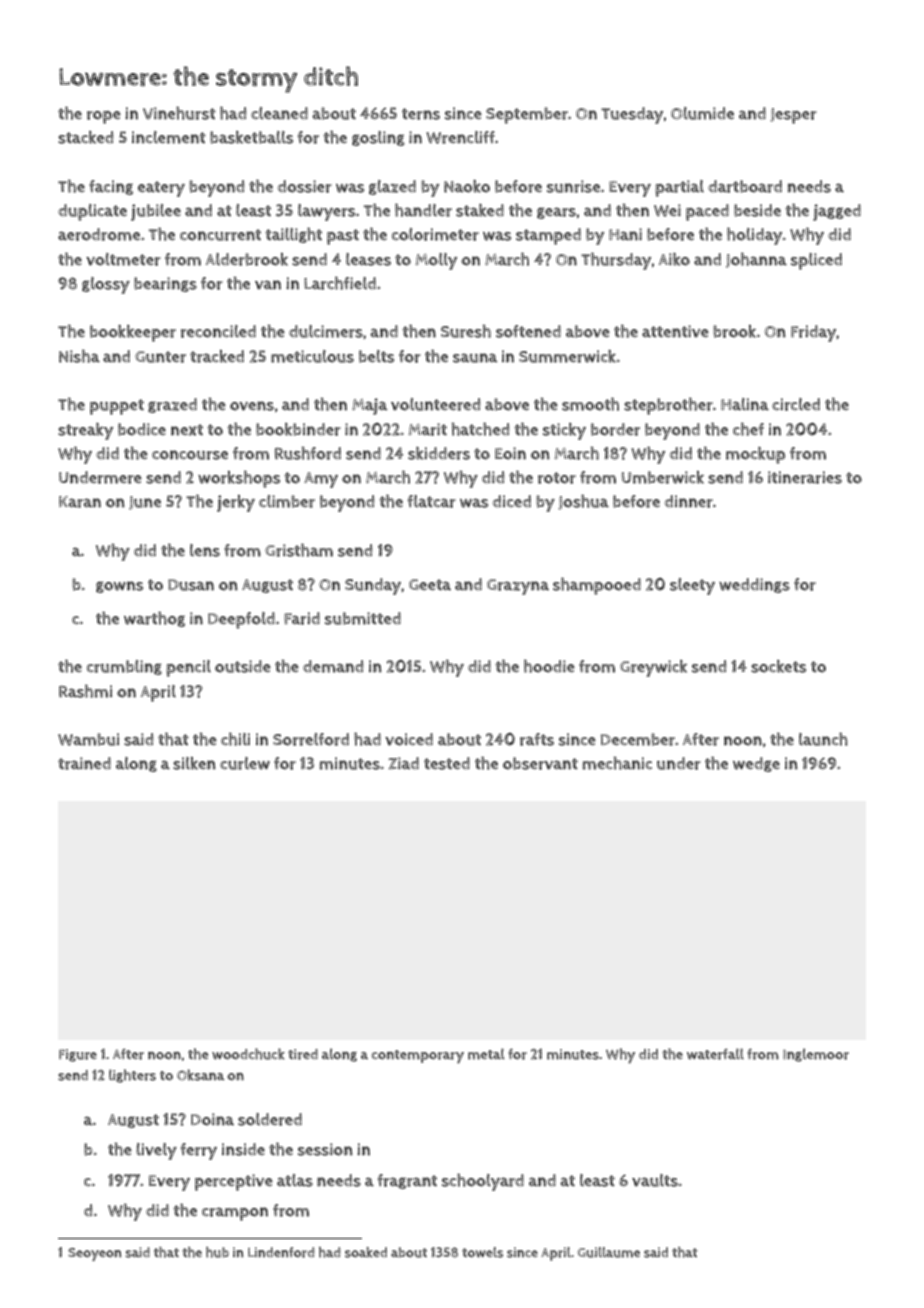 The width and height of the image is (924, 1308). Describe the element at coordinates (518, 587) in the image. I see `Grazyna` at that location.
